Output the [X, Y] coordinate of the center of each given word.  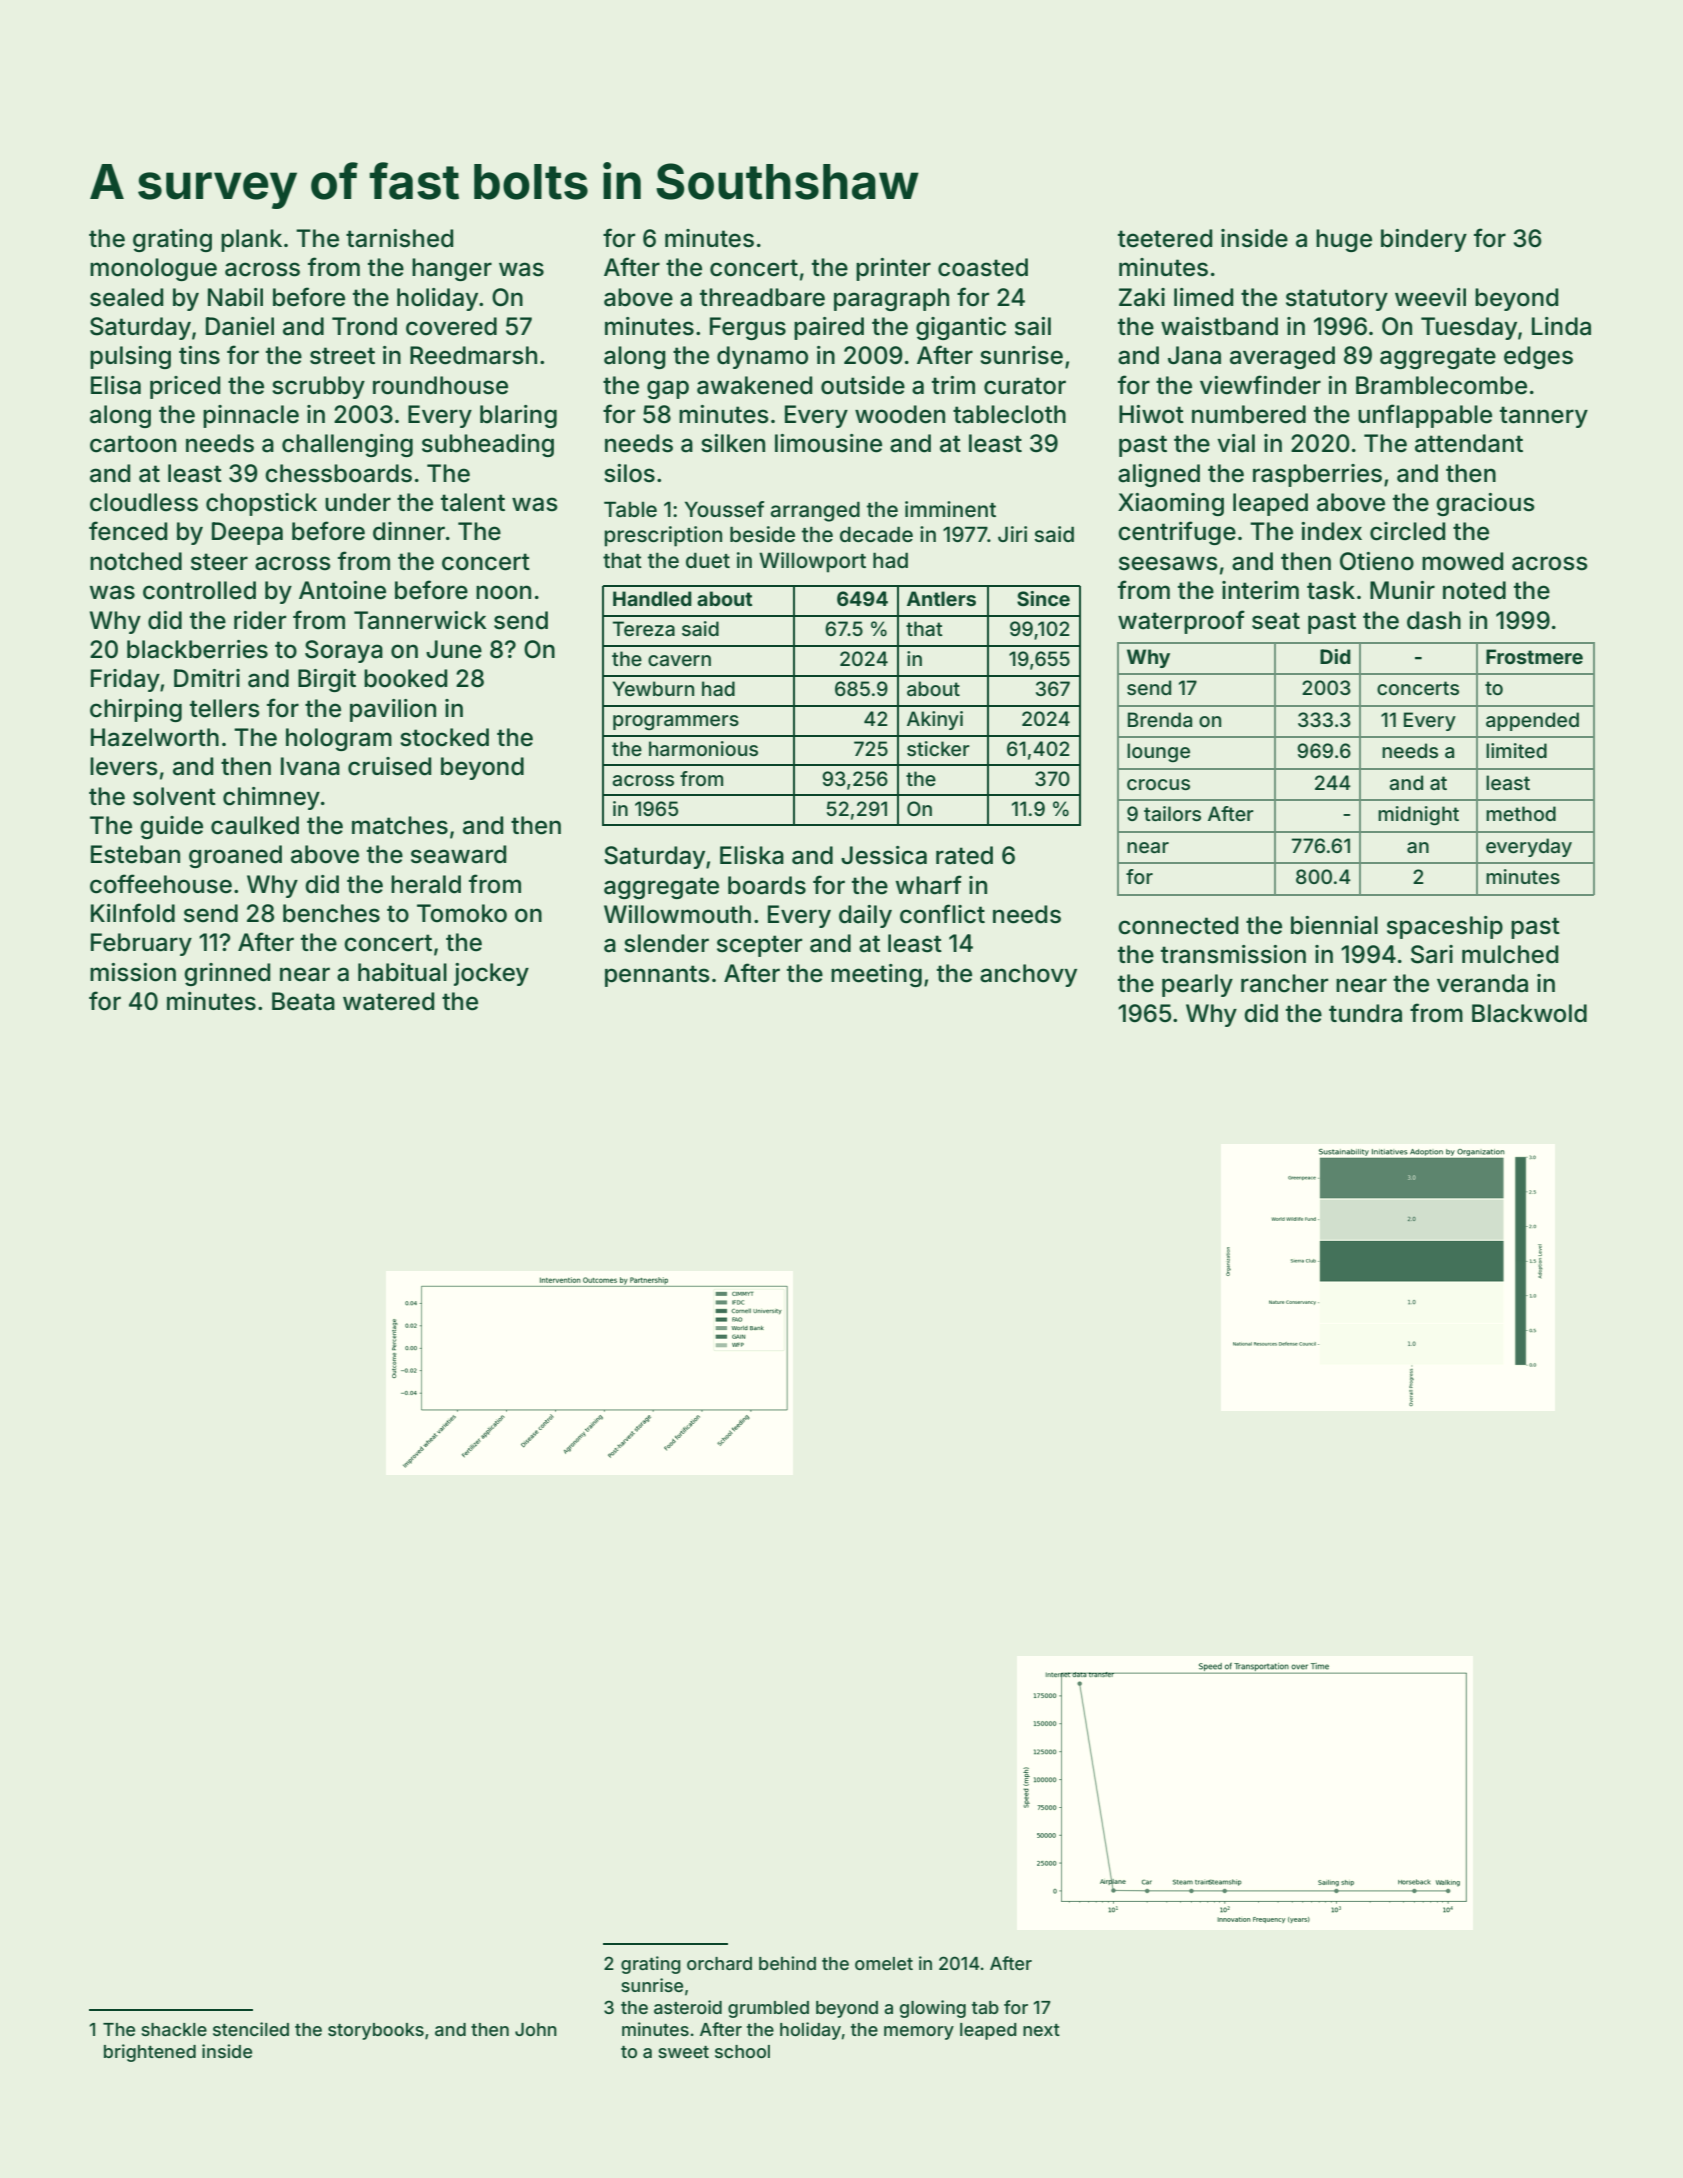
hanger [452, 269]
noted [1474, 590]
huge [1344, 240]
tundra [1365, 1013]
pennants [657, 976]
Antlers [941, 598]
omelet [884, 1963]
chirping [136, 710]
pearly [1197, 985]
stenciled [251, 2029]
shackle [174, 2029]
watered [388, 1001]
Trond [364, 326]
